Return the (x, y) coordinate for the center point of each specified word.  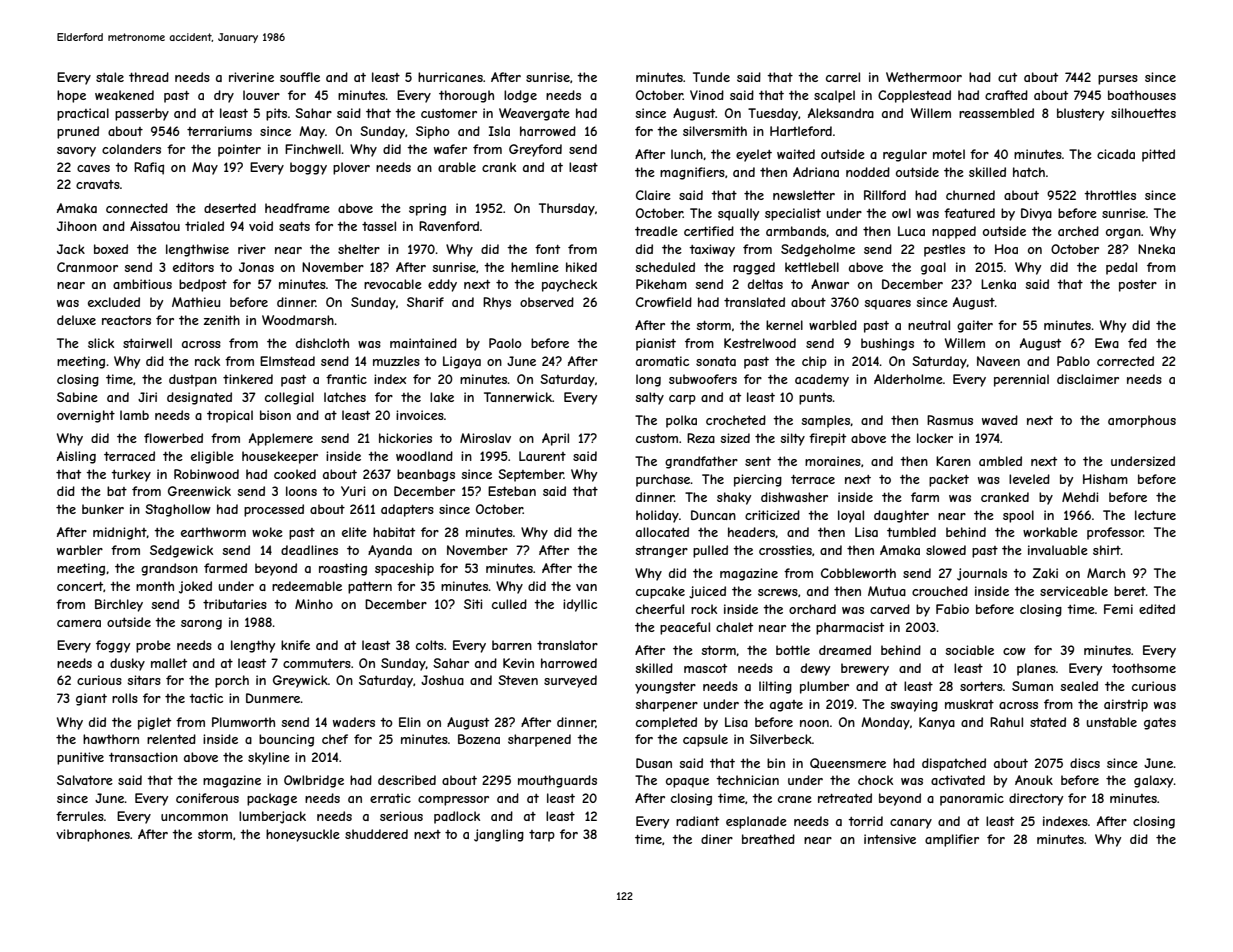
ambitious (142, 284)
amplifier (952, 840)
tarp (542, 836)
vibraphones (93, 835)
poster (1138, 286)
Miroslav (485, 438)
